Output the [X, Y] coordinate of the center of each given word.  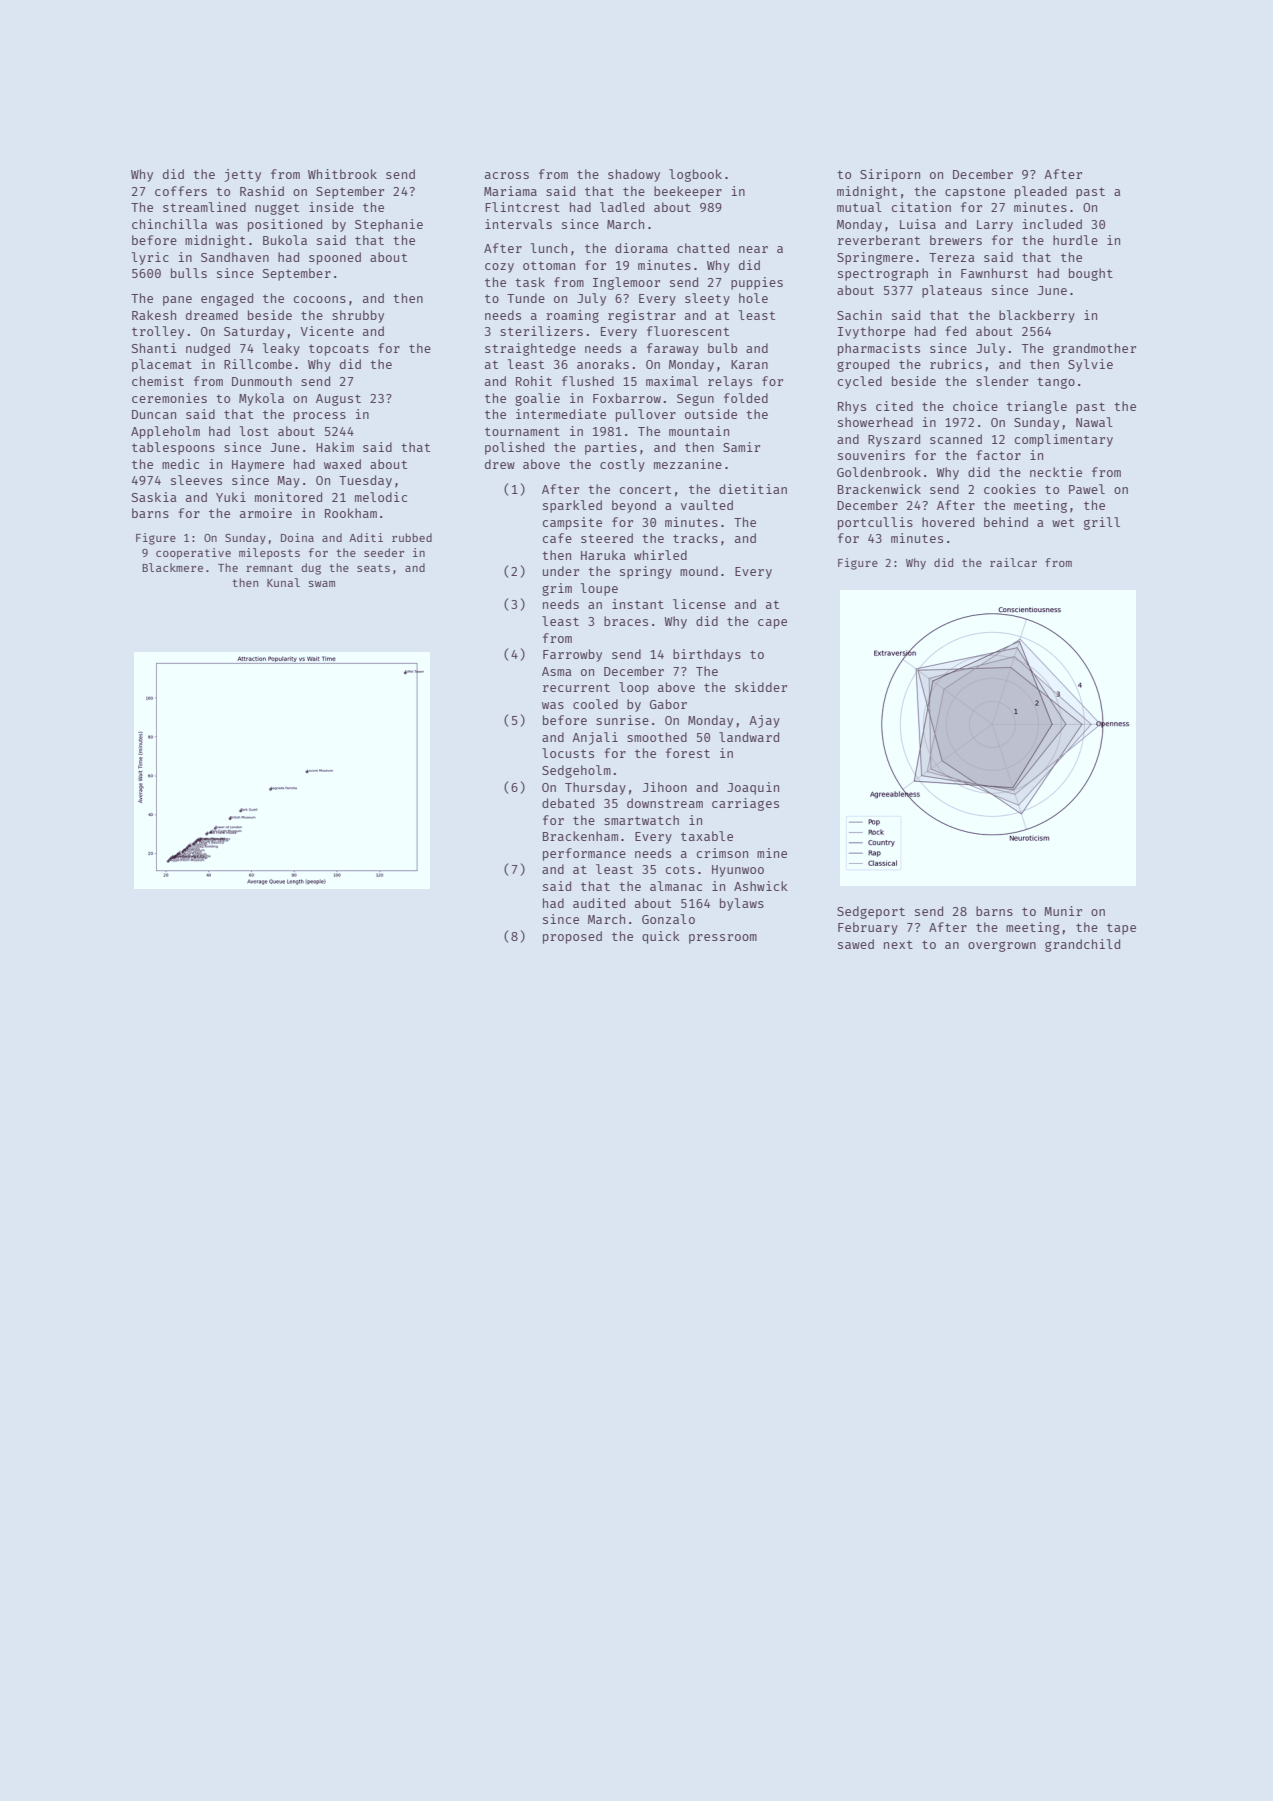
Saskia [154, 497]
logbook [695, 175]
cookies [1010, 489]
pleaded [1041, 192]
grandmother [1094, 349]
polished [514, 448]
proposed [572, 937]
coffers [181, 191]
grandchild [1082, 945]
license [699, 604]
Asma [557, 671]
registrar [642, 316]
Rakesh [154, 315]
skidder [761, 687]
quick [661, 937]
